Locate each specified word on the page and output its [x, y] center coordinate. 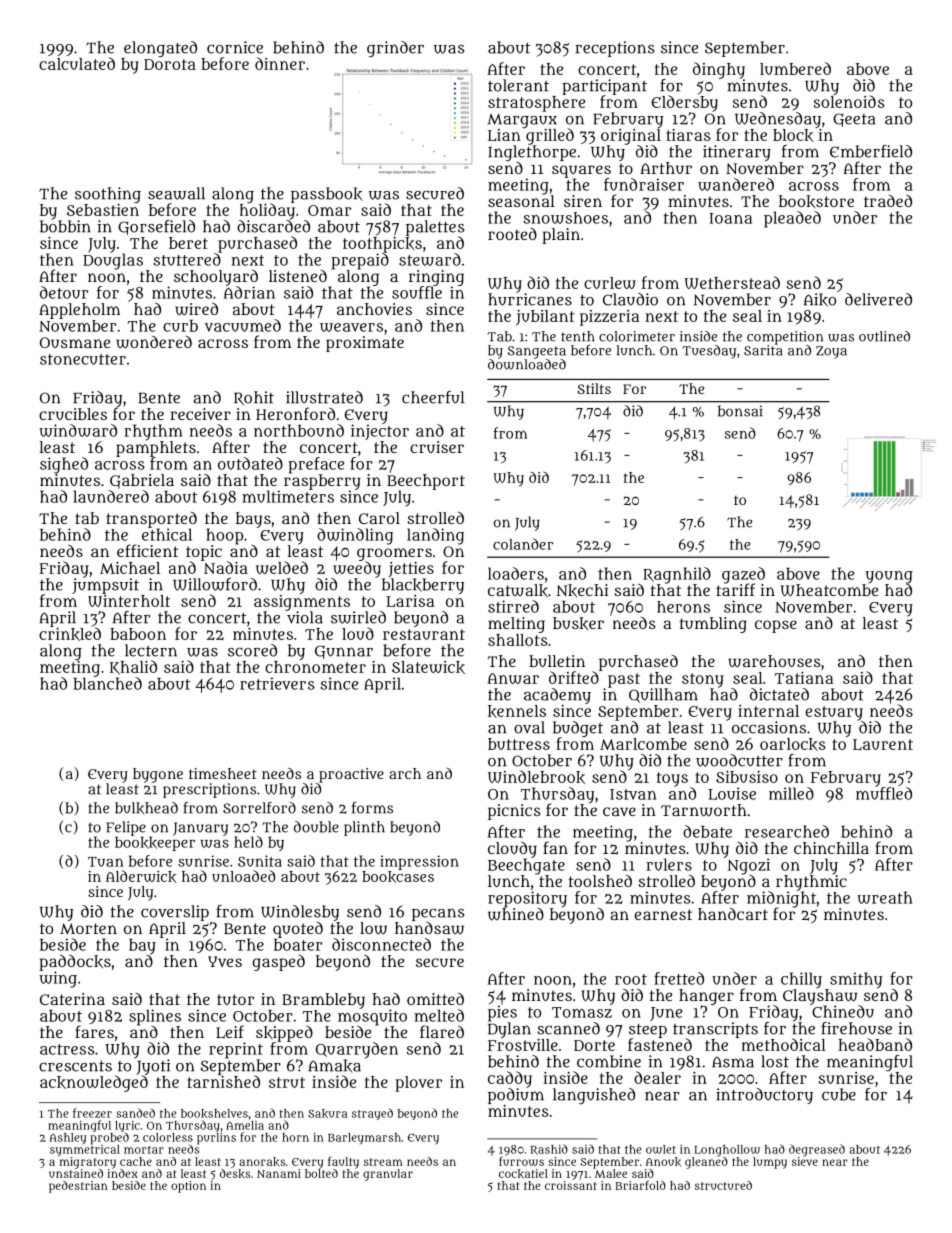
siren [583, 201]
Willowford [215, 584]
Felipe [126, 828]
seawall [176, 193]
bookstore [816, 201]
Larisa [410, 601]
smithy [856, 980]
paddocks [75, 963]
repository [527, 899]
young [889, 577]
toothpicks [382, 245]
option [188, 1187]
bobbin [65, 226]
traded [888, 201]
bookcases [398, 877]
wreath [885, 897]
